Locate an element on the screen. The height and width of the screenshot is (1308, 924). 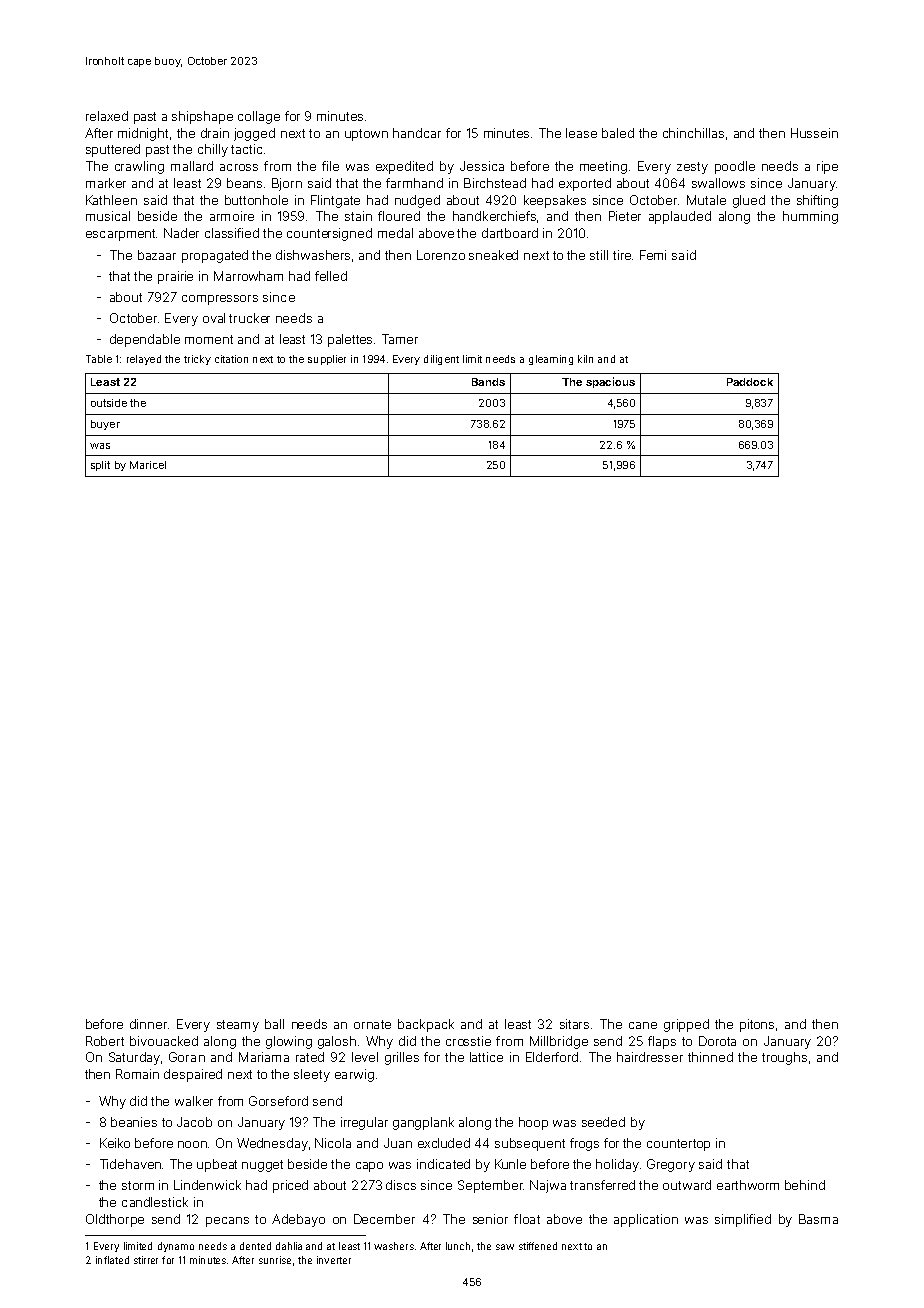
pitons is located at coordinates (757, 1025).
